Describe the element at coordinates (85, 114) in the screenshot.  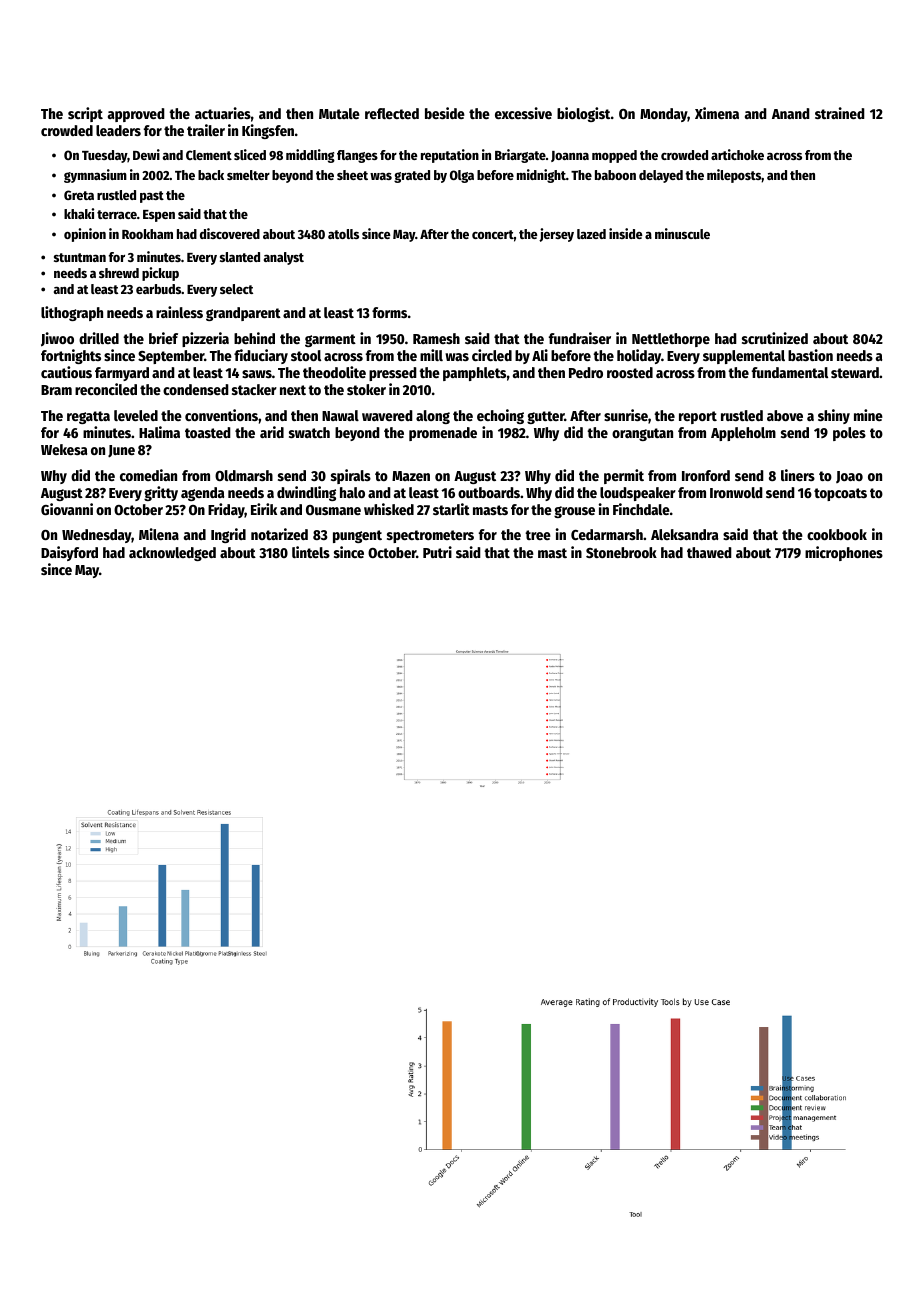
I see `script` at that location.
